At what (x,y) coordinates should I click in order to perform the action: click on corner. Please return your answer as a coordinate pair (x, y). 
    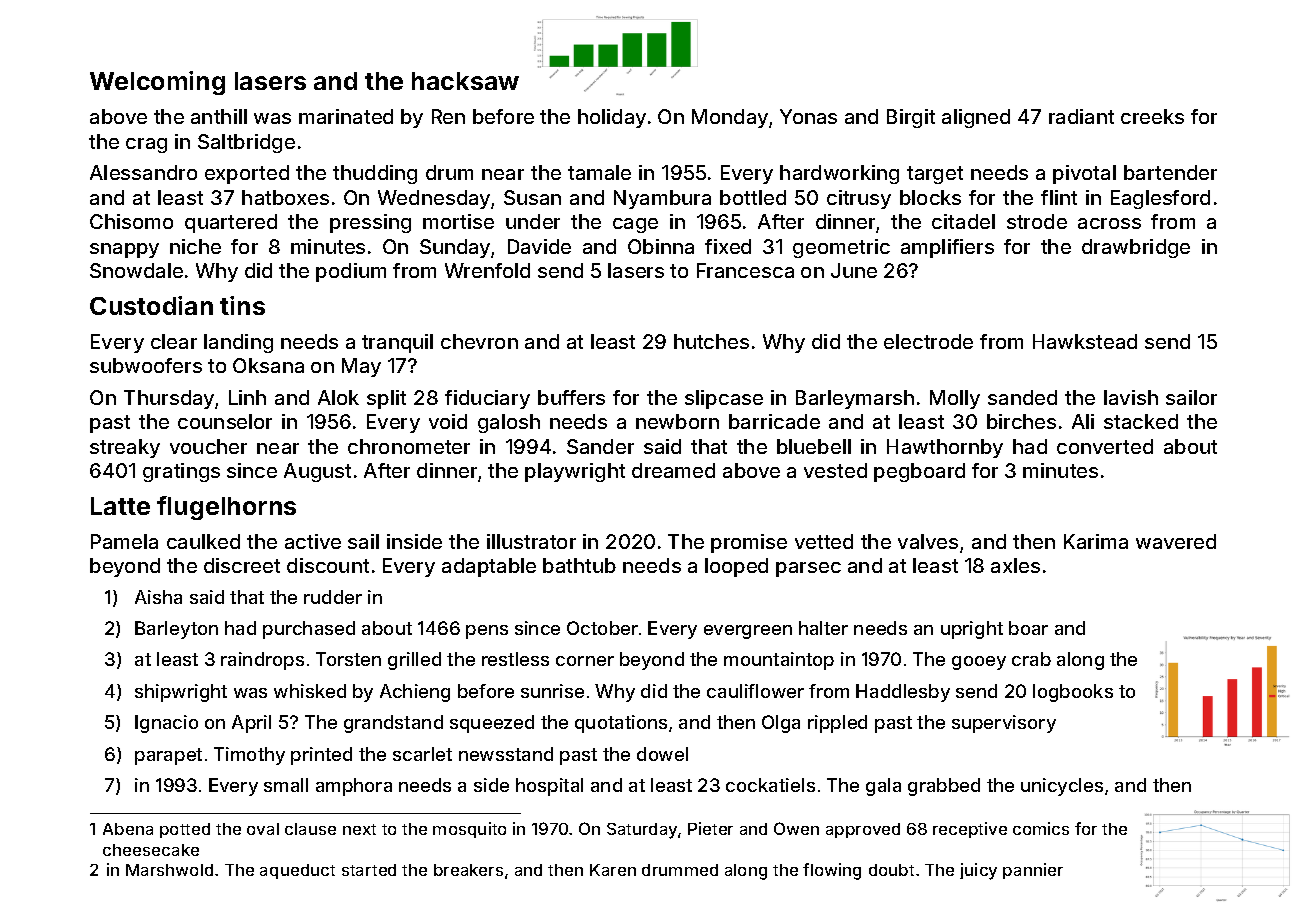
    Looking at the image, I should click on (585, 661).
